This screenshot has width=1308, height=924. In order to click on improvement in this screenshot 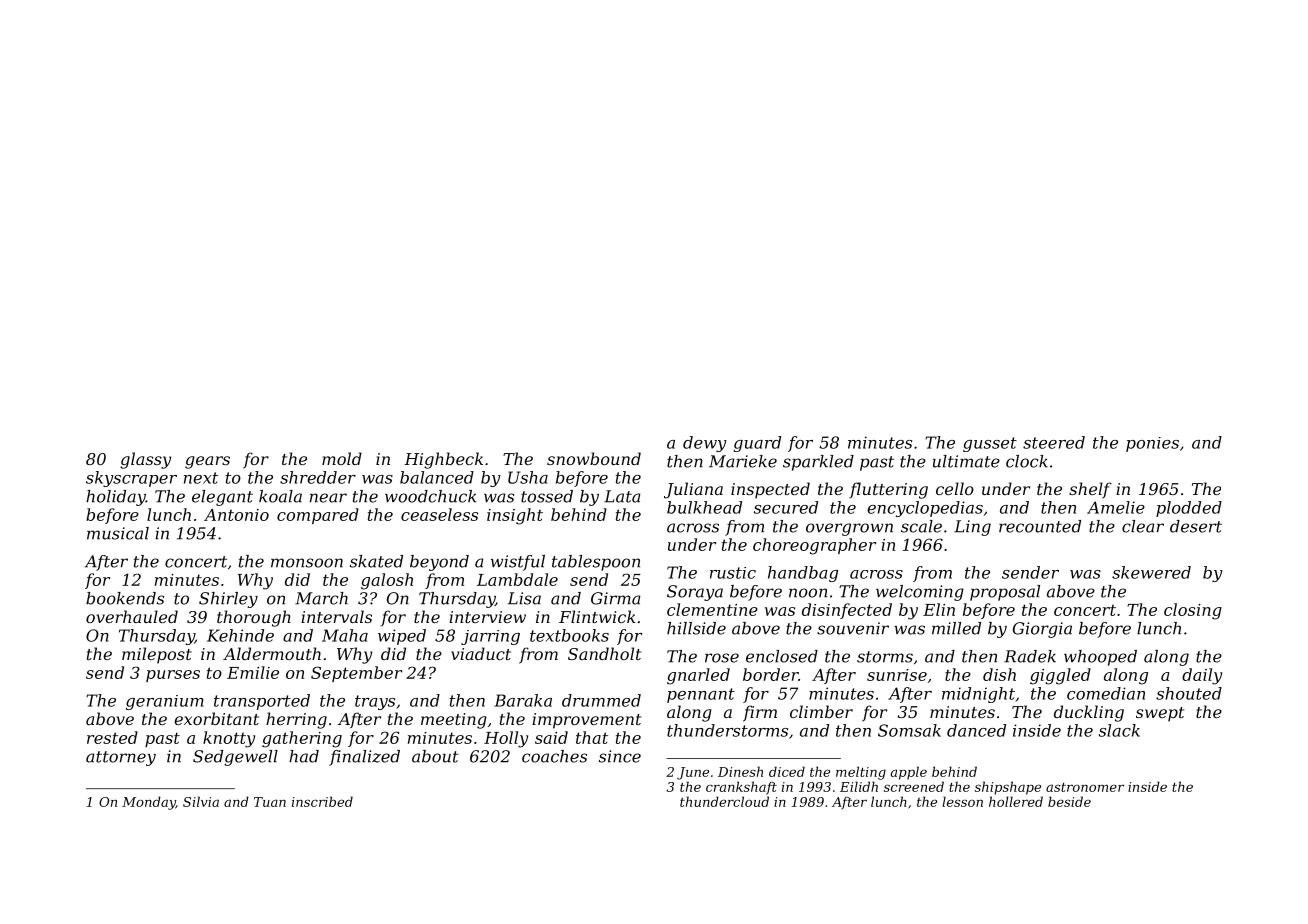, I will do `click(586, 721)`.
